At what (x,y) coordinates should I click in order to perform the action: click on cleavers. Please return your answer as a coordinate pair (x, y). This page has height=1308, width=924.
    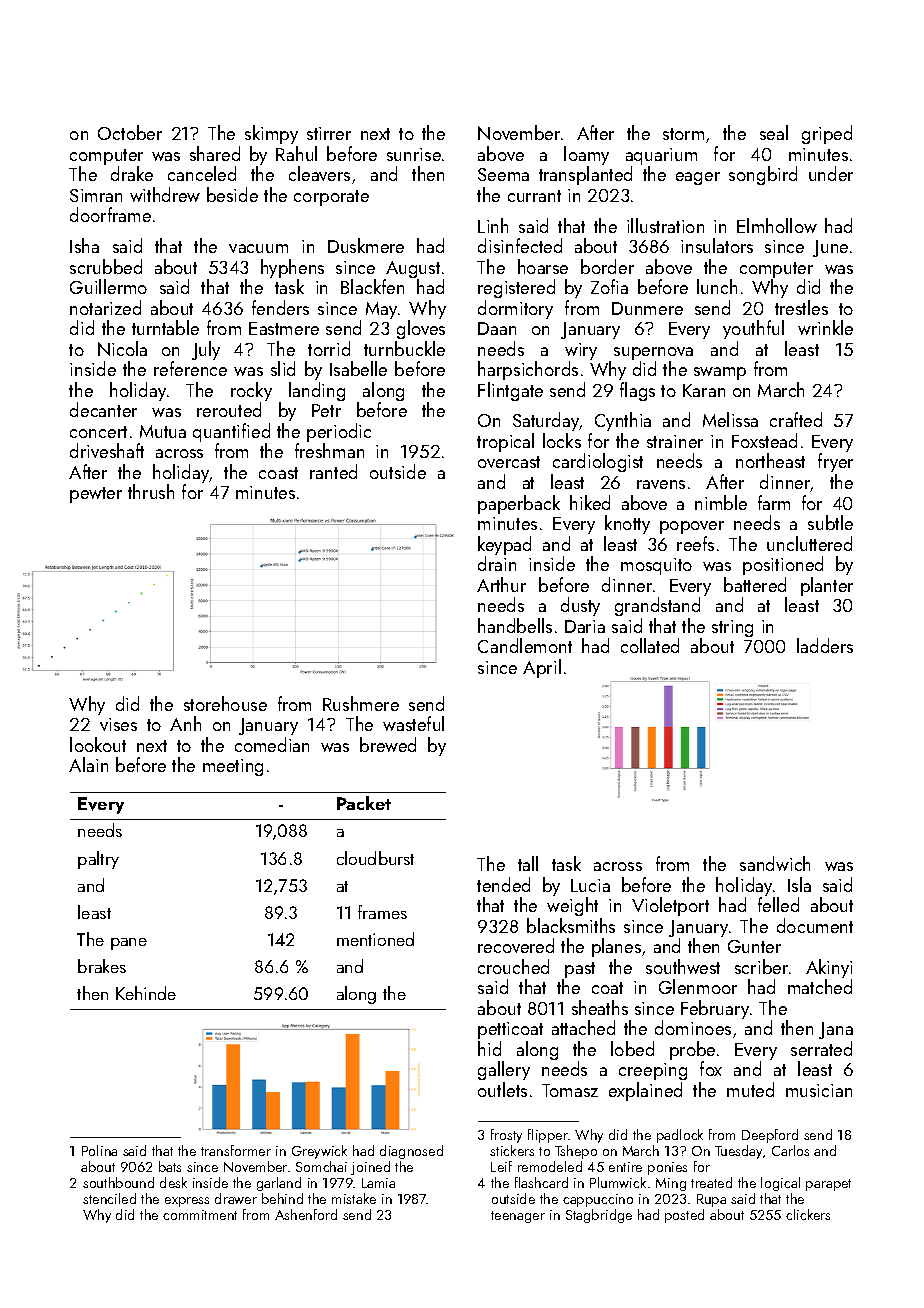
    Looking at the image, I should click on (319, 173).
